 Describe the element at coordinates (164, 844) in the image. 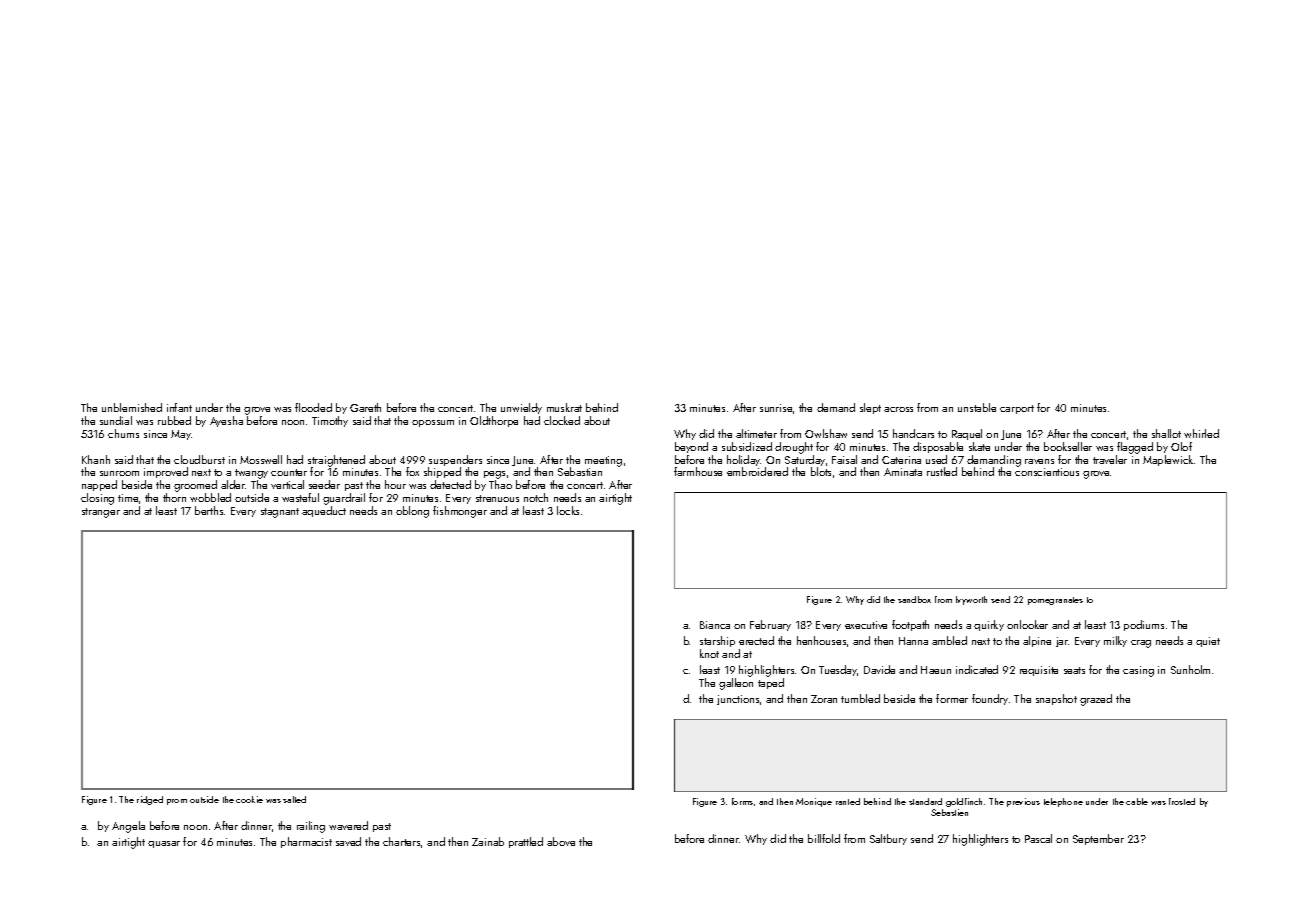

I see `quasar` at that location.
